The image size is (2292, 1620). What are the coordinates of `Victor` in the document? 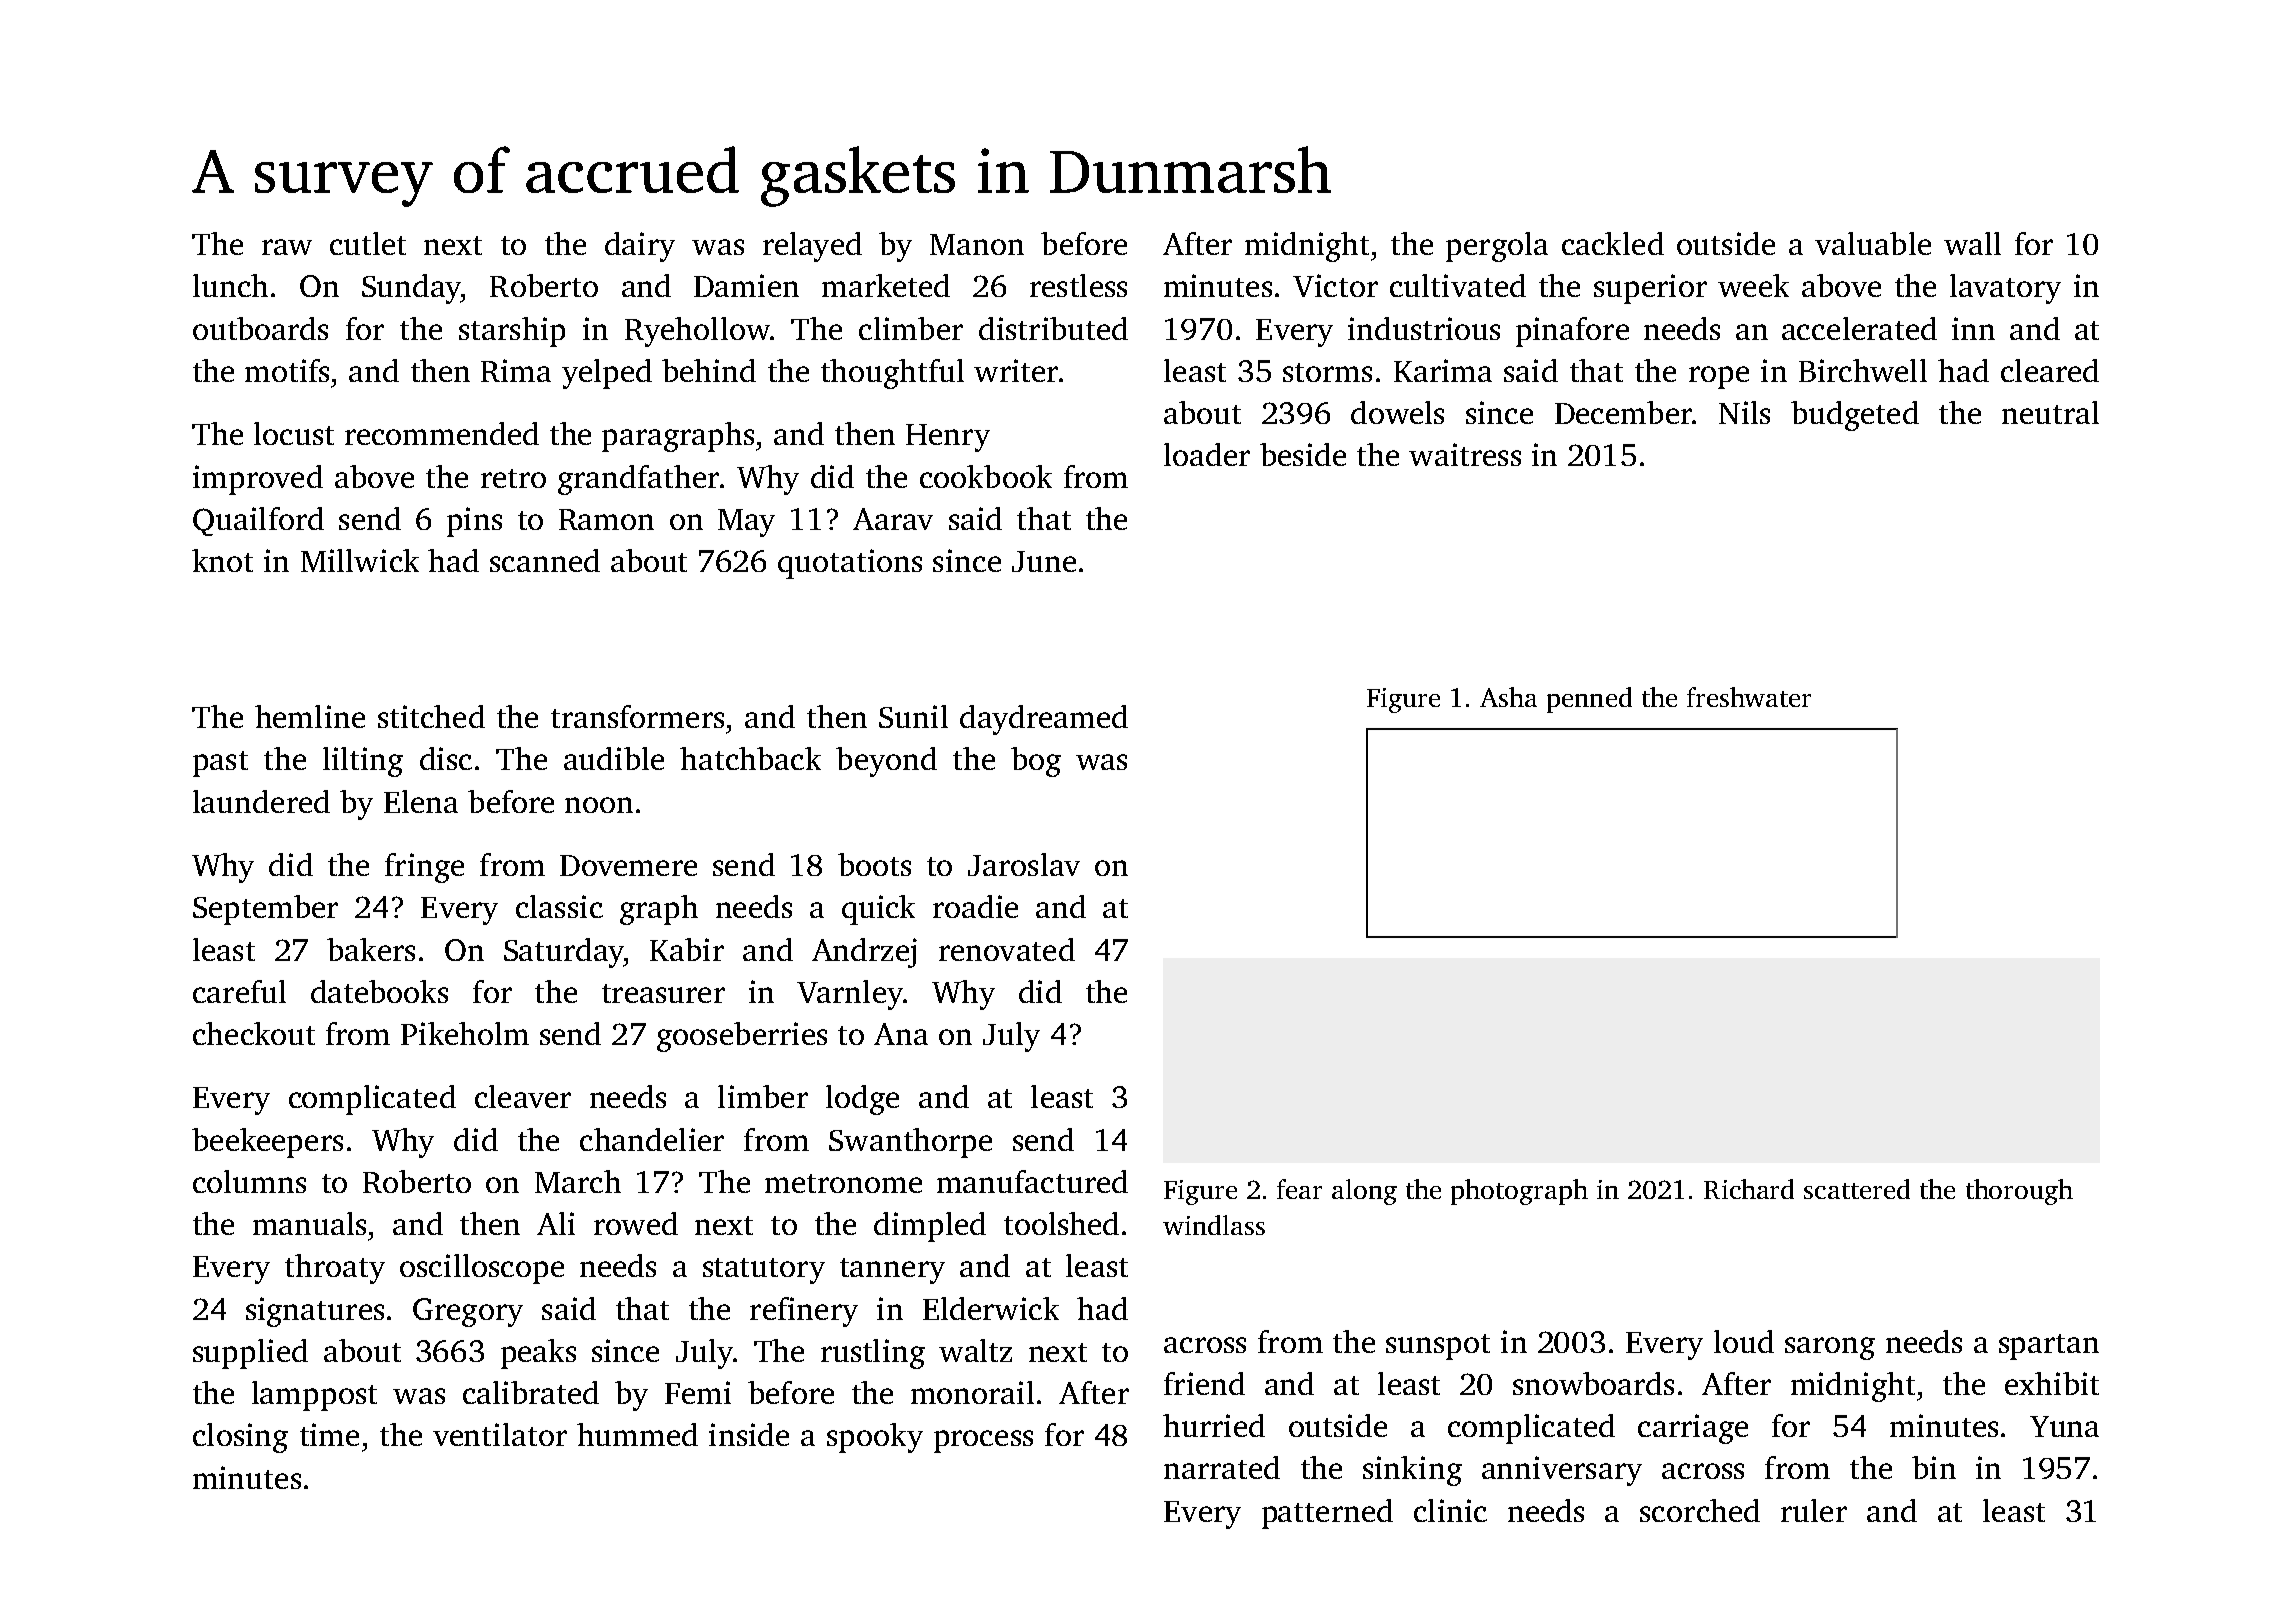 It's located at (1335, 285).
